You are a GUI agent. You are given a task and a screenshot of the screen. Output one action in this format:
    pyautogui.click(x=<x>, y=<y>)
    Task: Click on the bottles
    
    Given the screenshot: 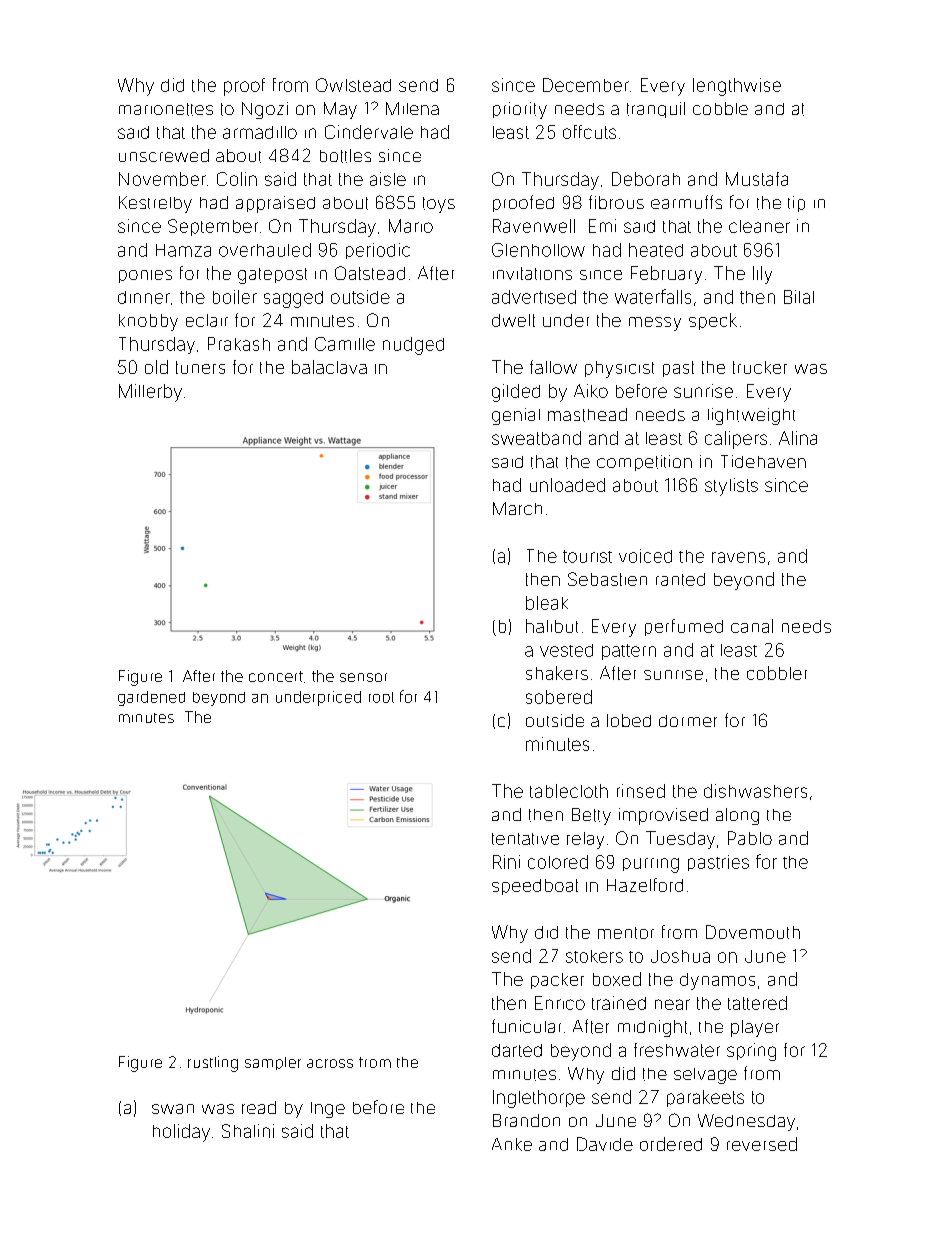 What is the action you would take?
    pyautogui.click(x=345, y=156)
